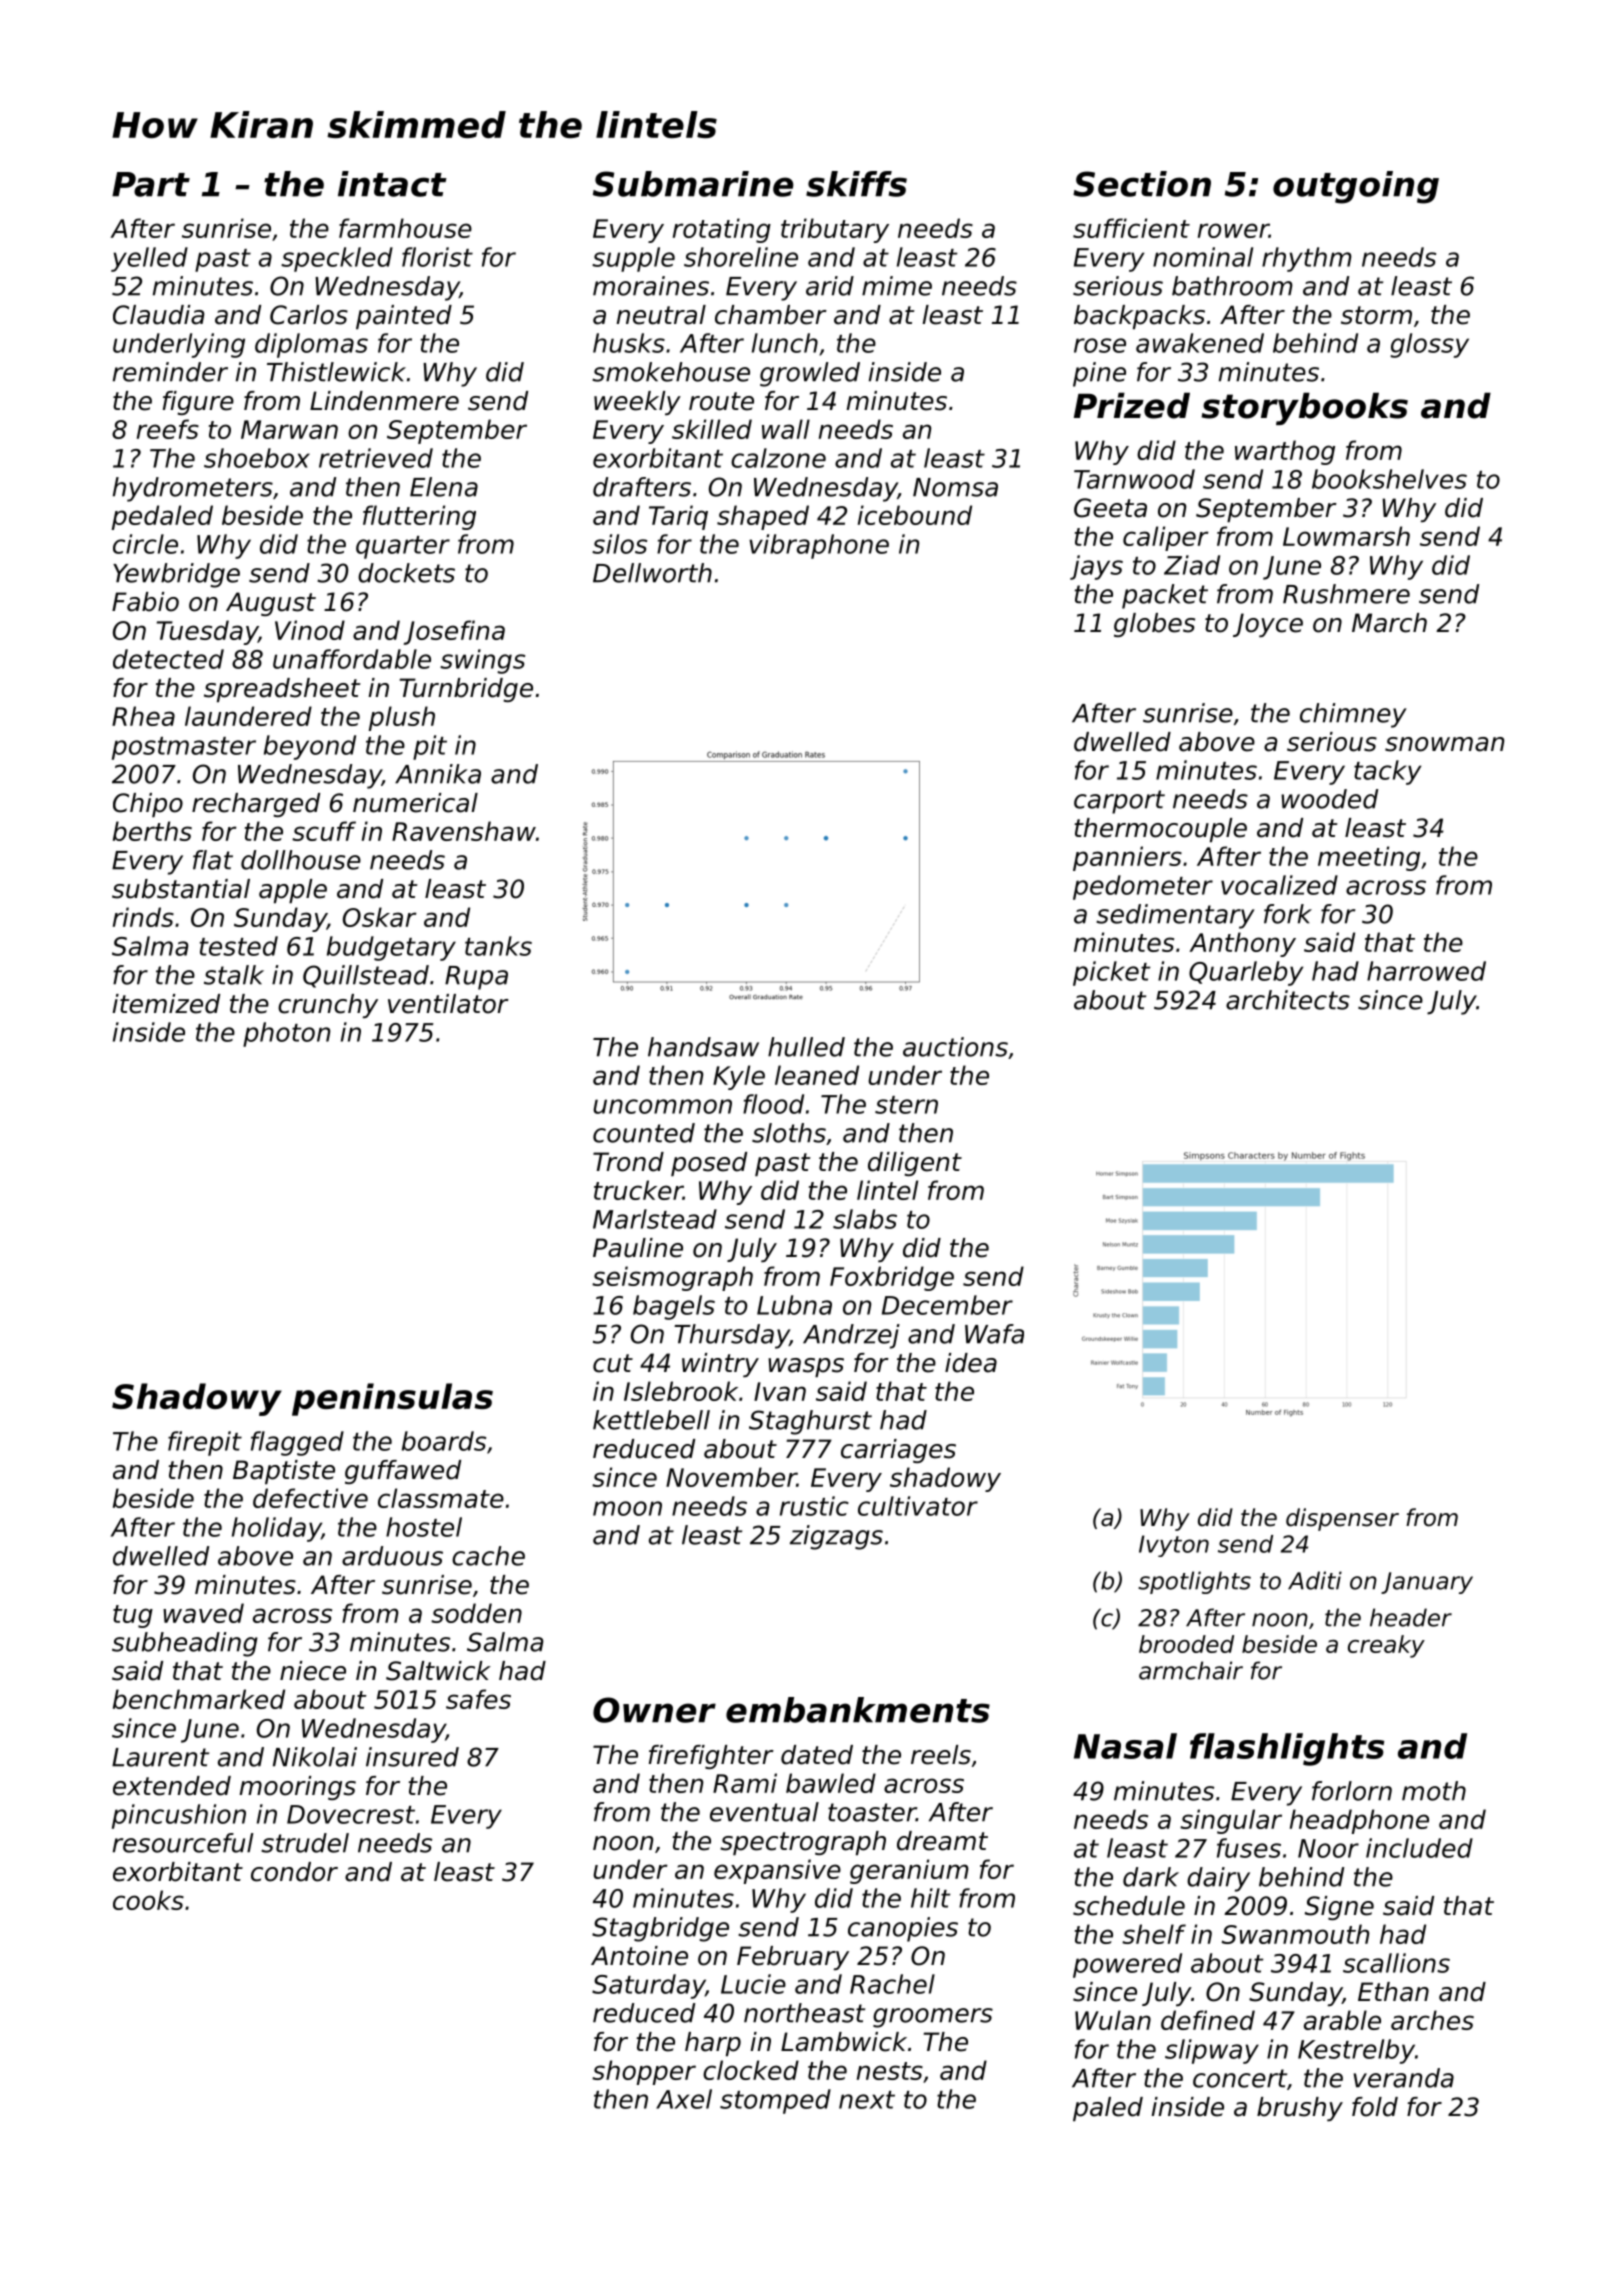 Image resolution: width=1620 pixels, height=2292 pixels. I want to click on embankments, so click(858, 1710).
